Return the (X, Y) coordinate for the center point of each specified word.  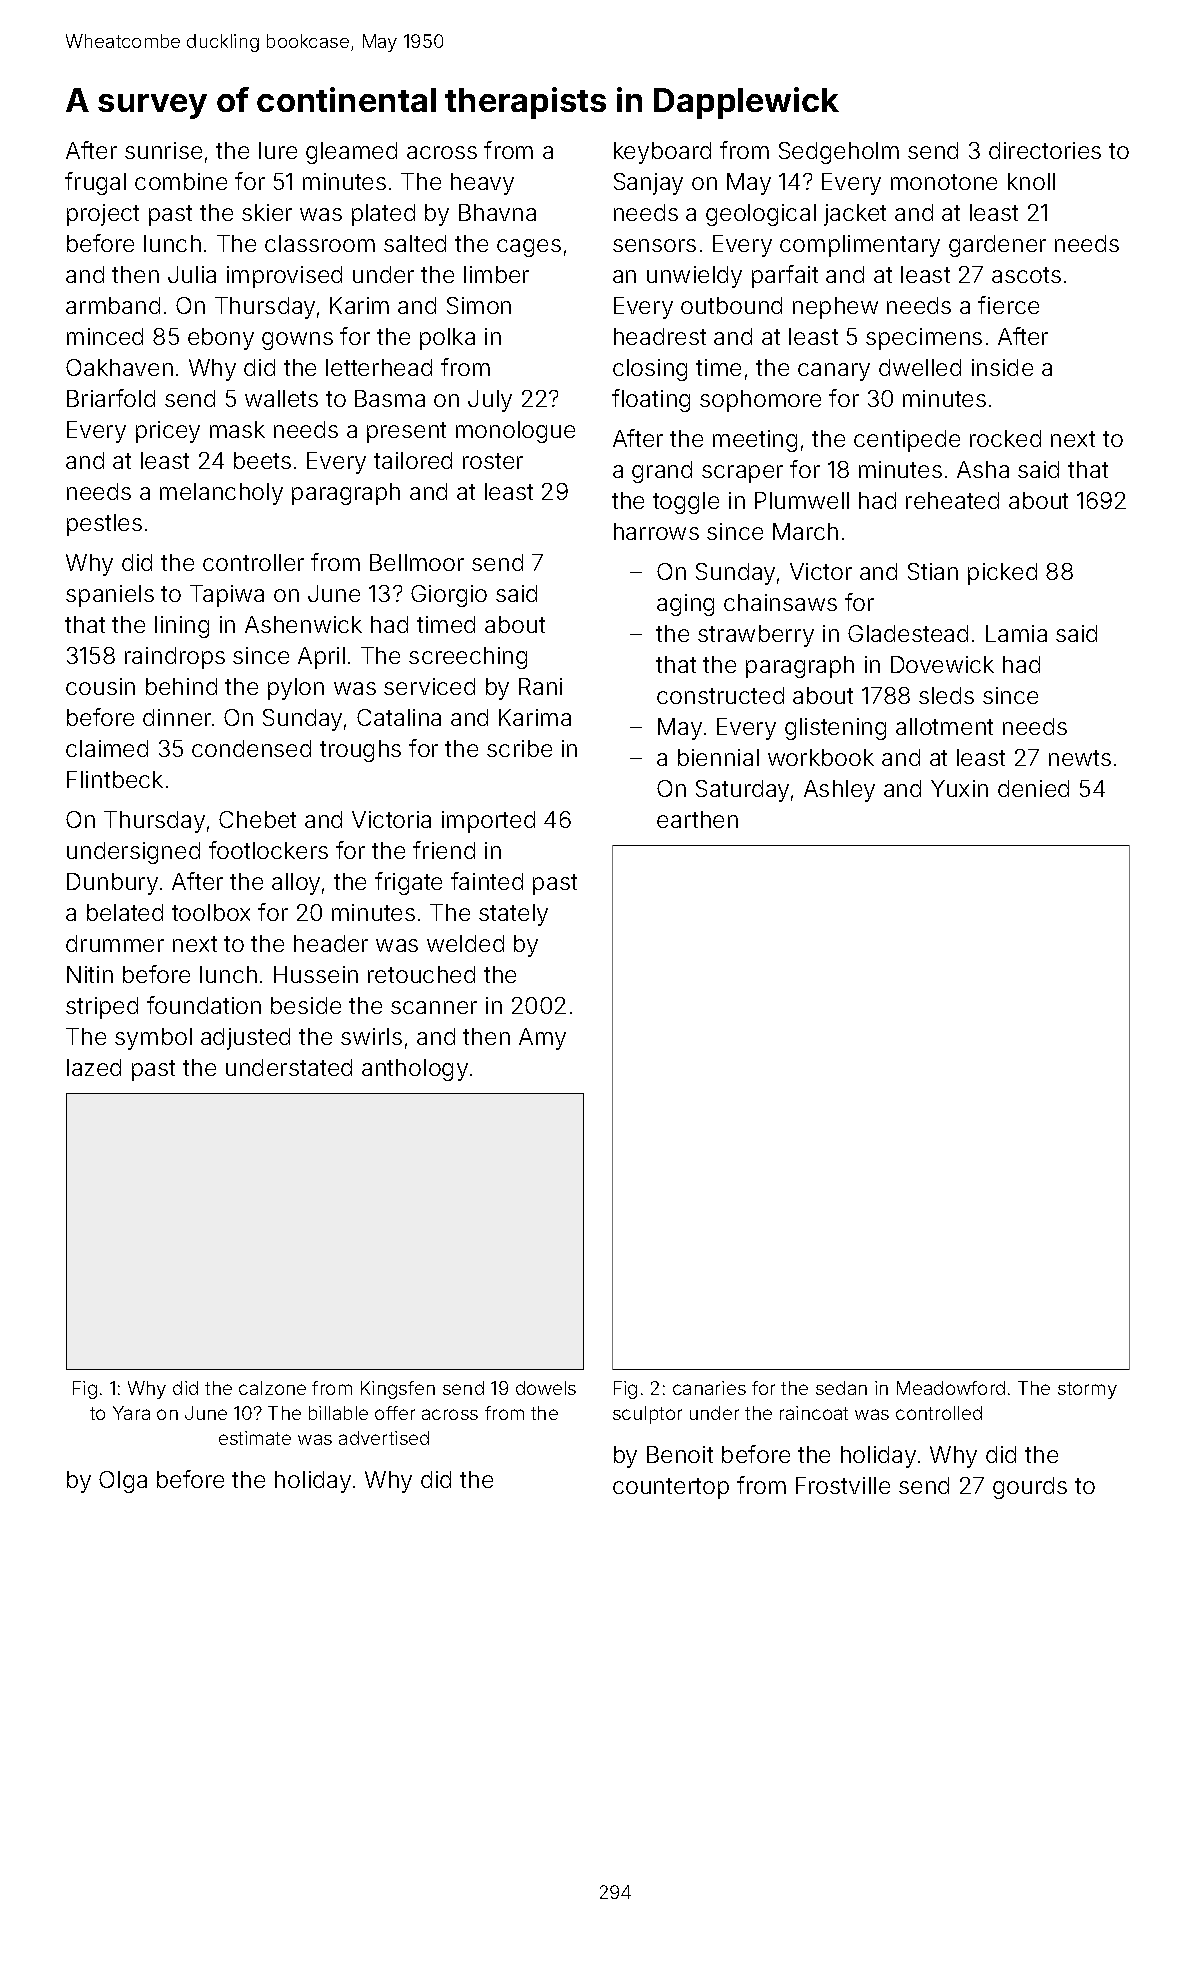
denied (1033, 788)
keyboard (662, 153)
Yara (131, 1413)
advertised (384, 1438)
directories (1045, 150)
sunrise (163, 150)
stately (513, 915)
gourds (1030, 1488)
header (331, 943)
